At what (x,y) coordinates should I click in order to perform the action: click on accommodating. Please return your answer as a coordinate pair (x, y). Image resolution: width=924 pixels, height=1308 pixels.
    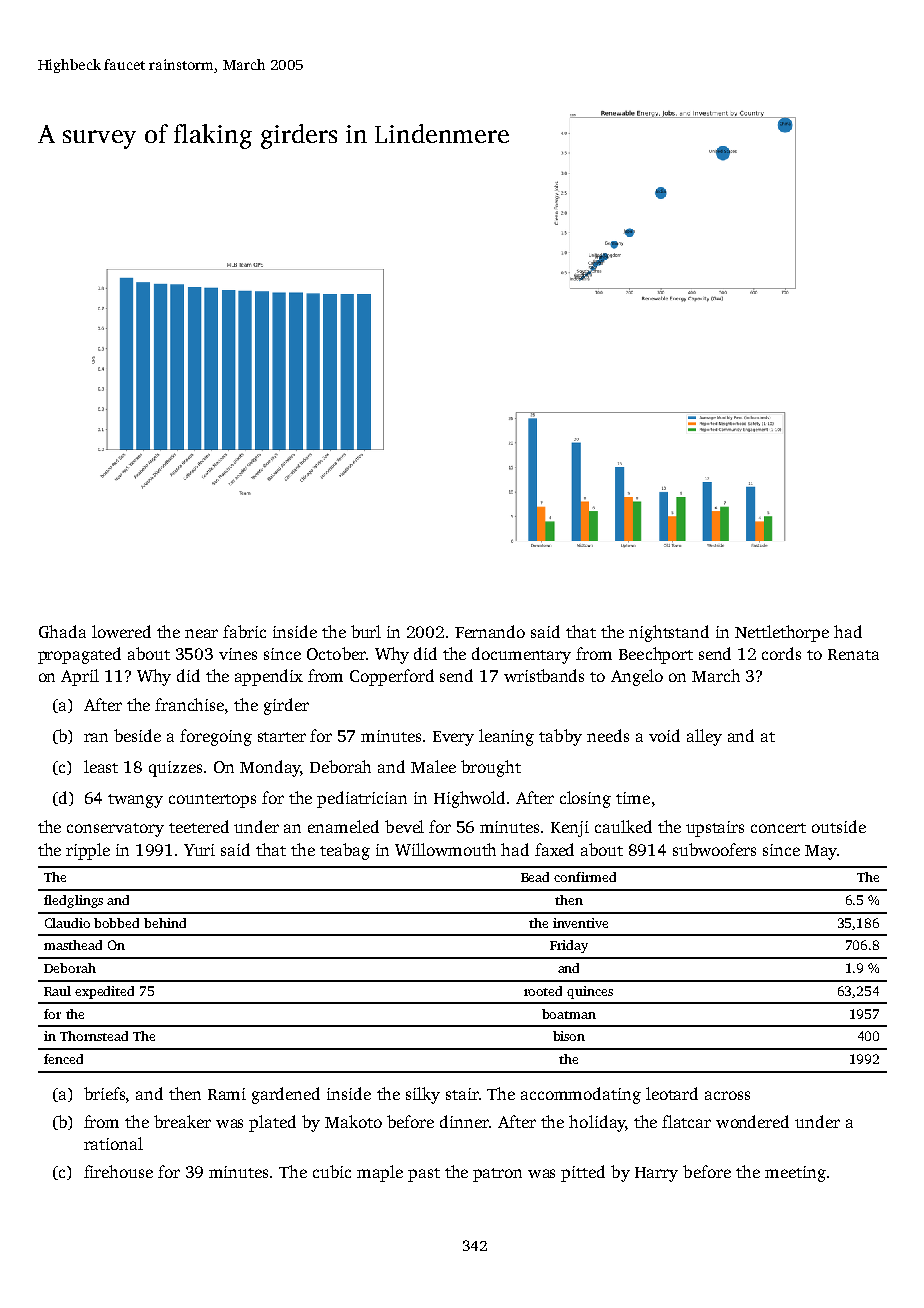
    Looking at the image, I should click on (581, 1095).
